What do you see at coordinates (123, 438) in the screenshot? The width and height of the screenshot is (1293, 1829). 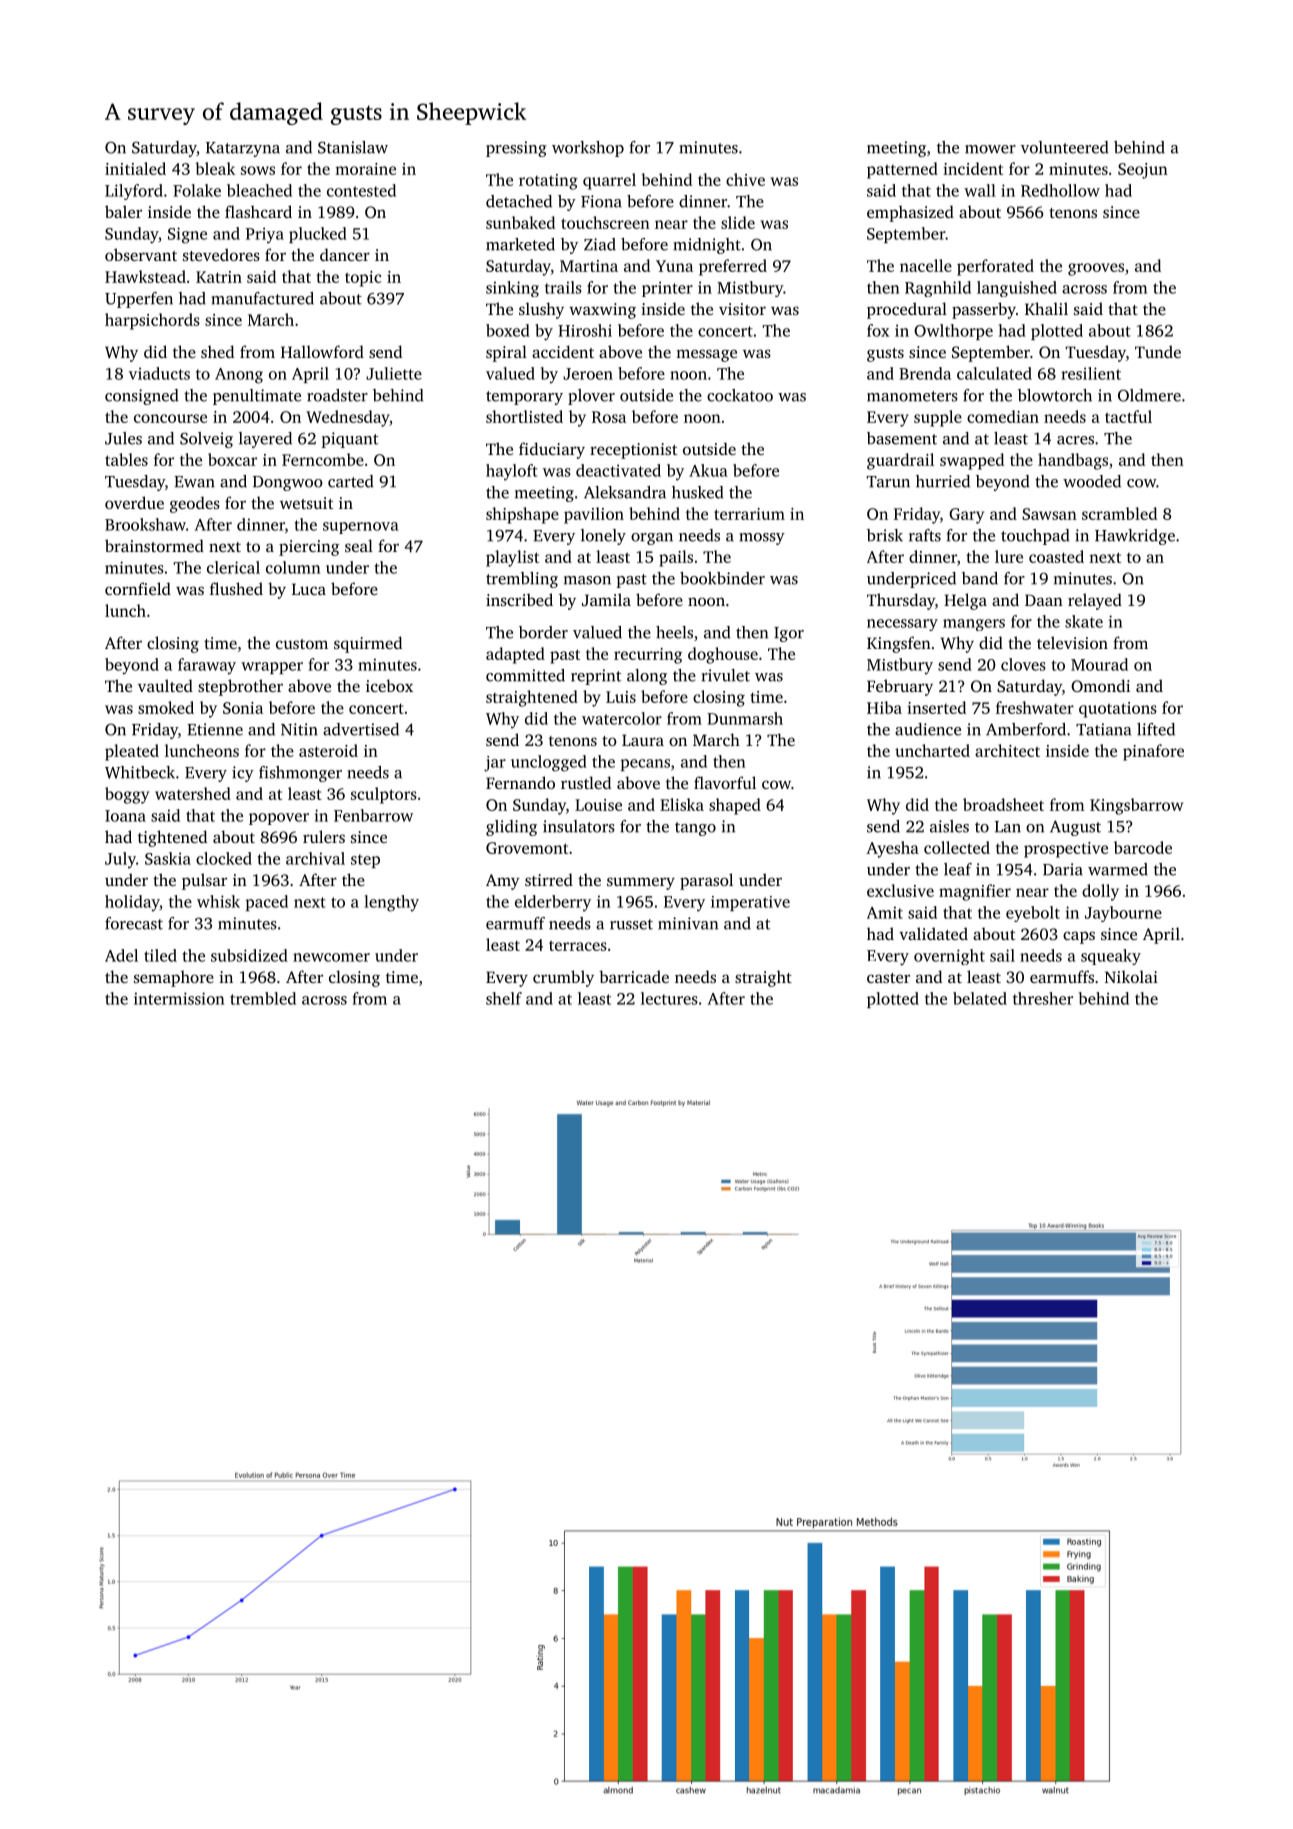 I see `Jules` at bounding box center [123, 438].
